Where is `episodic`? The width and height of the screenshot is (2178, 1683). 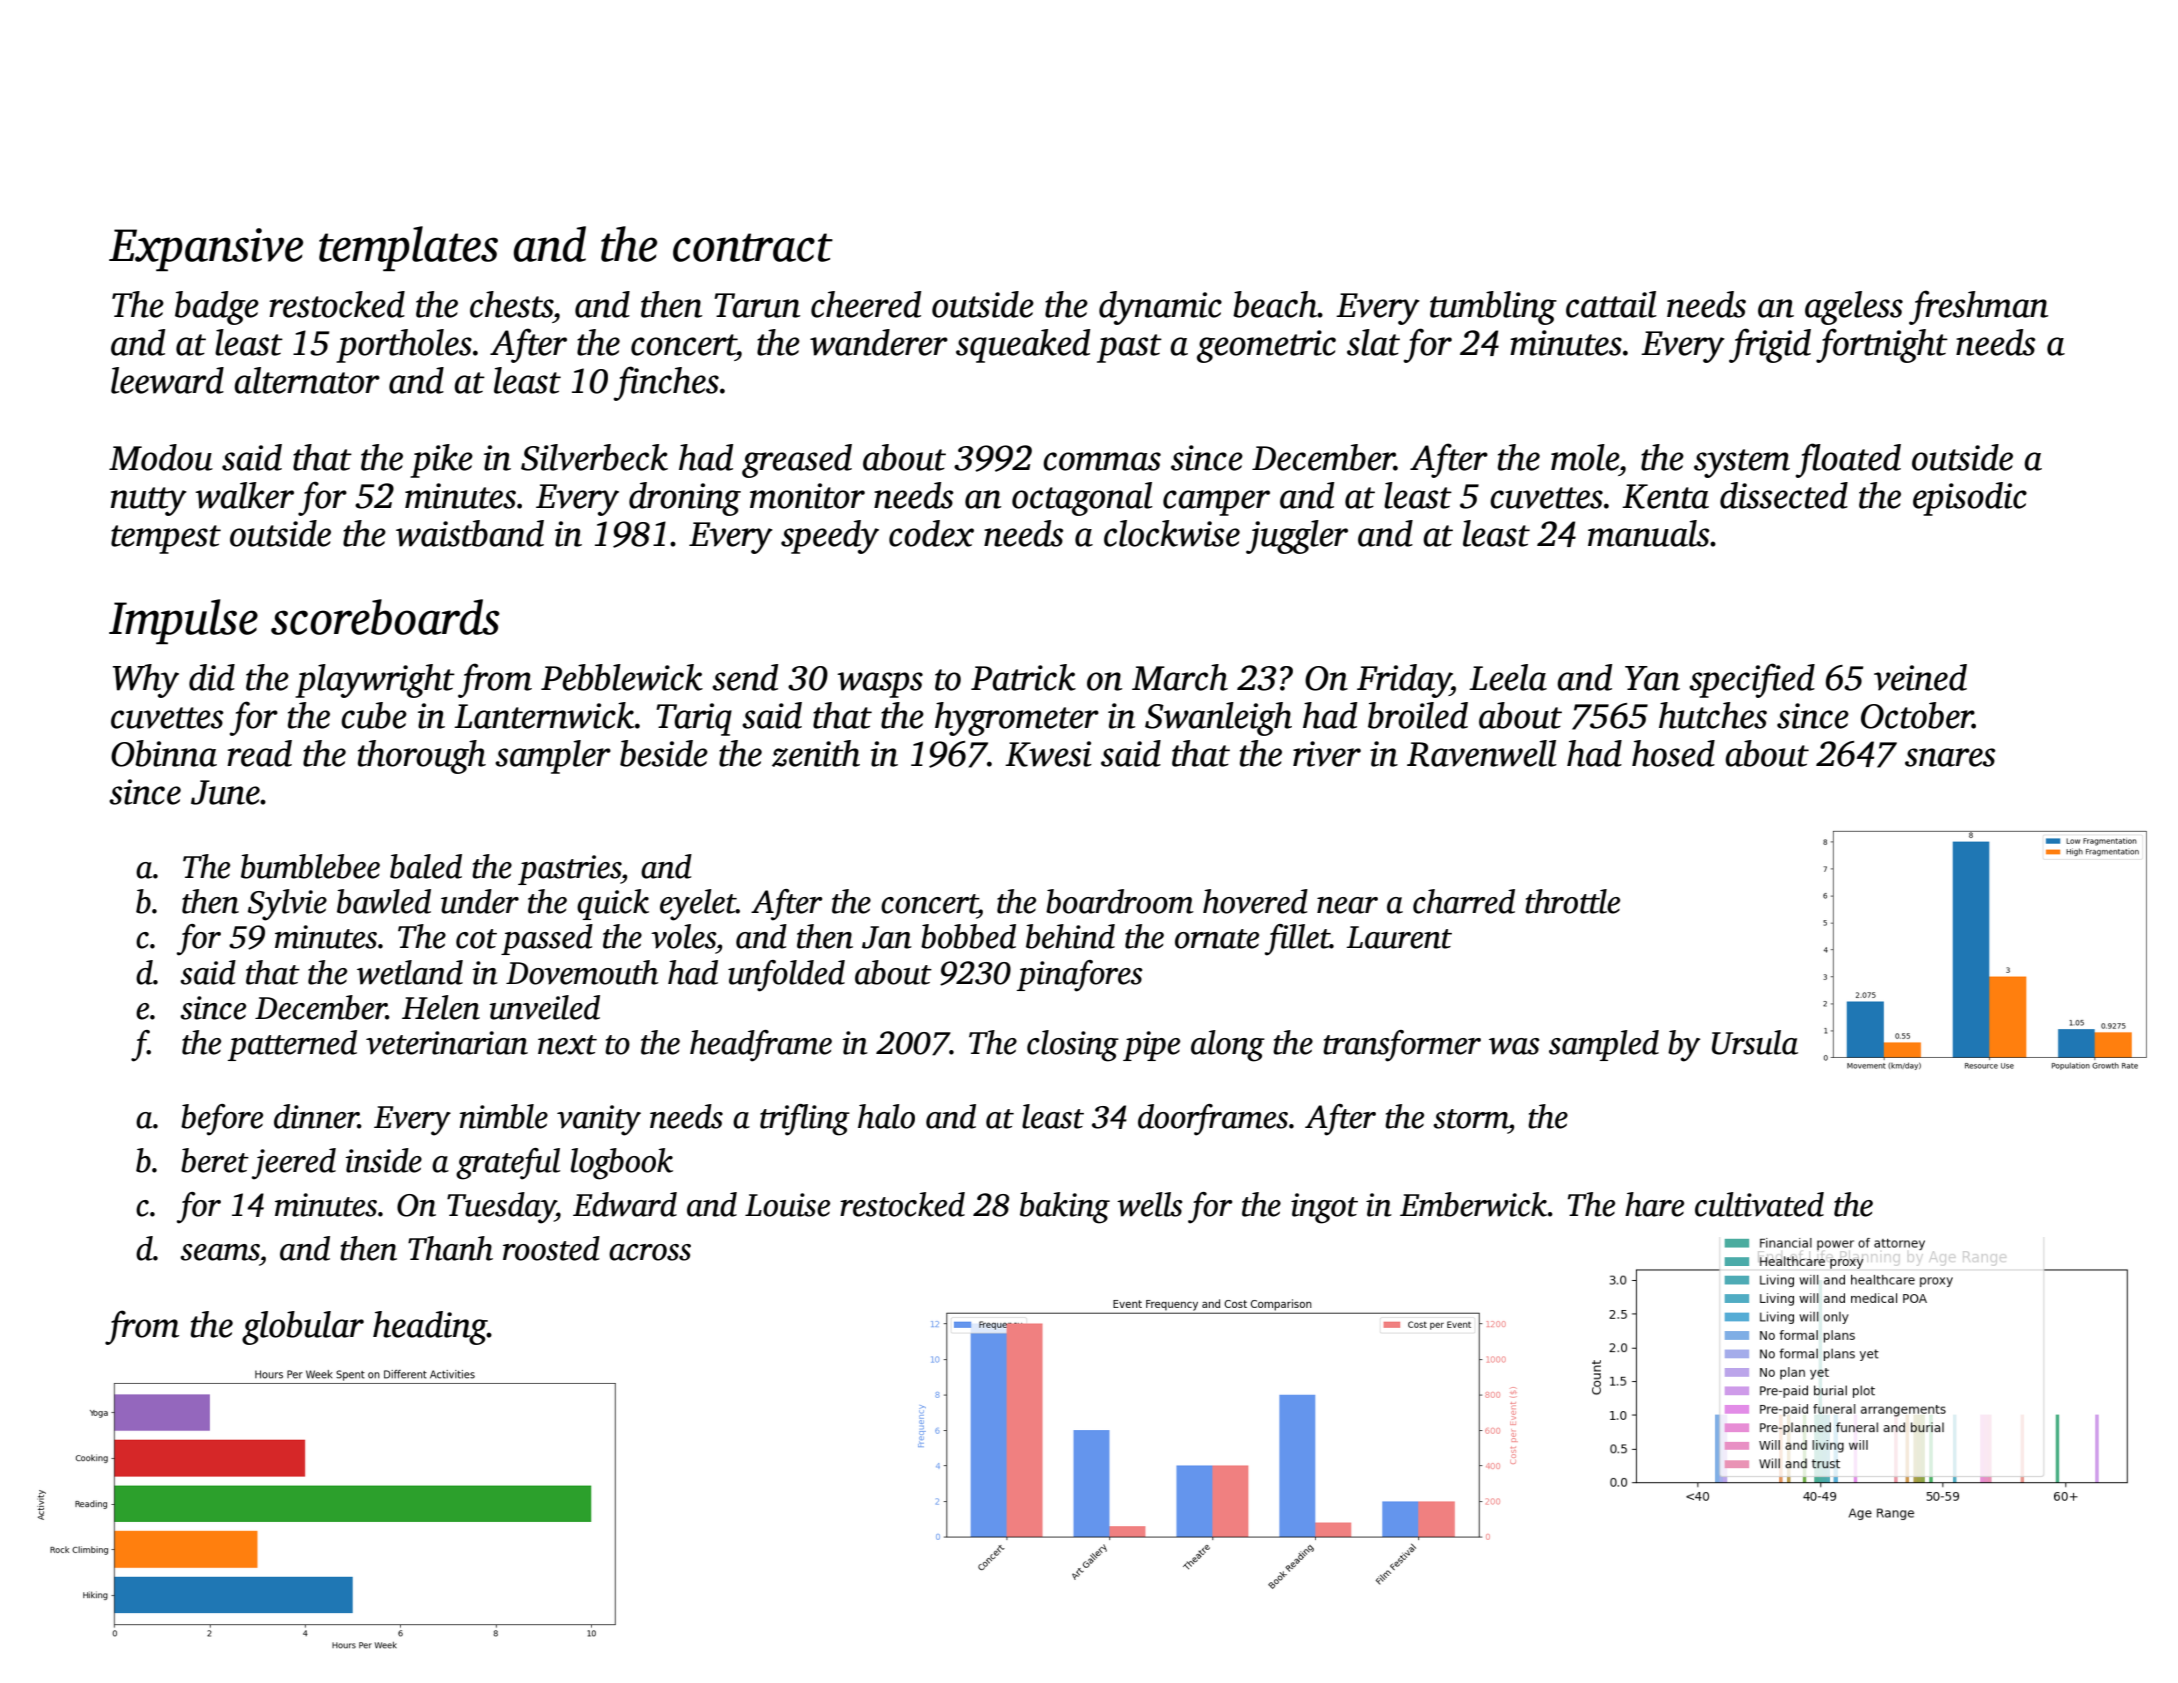 episodic is located at coordinates (1970, 499).
